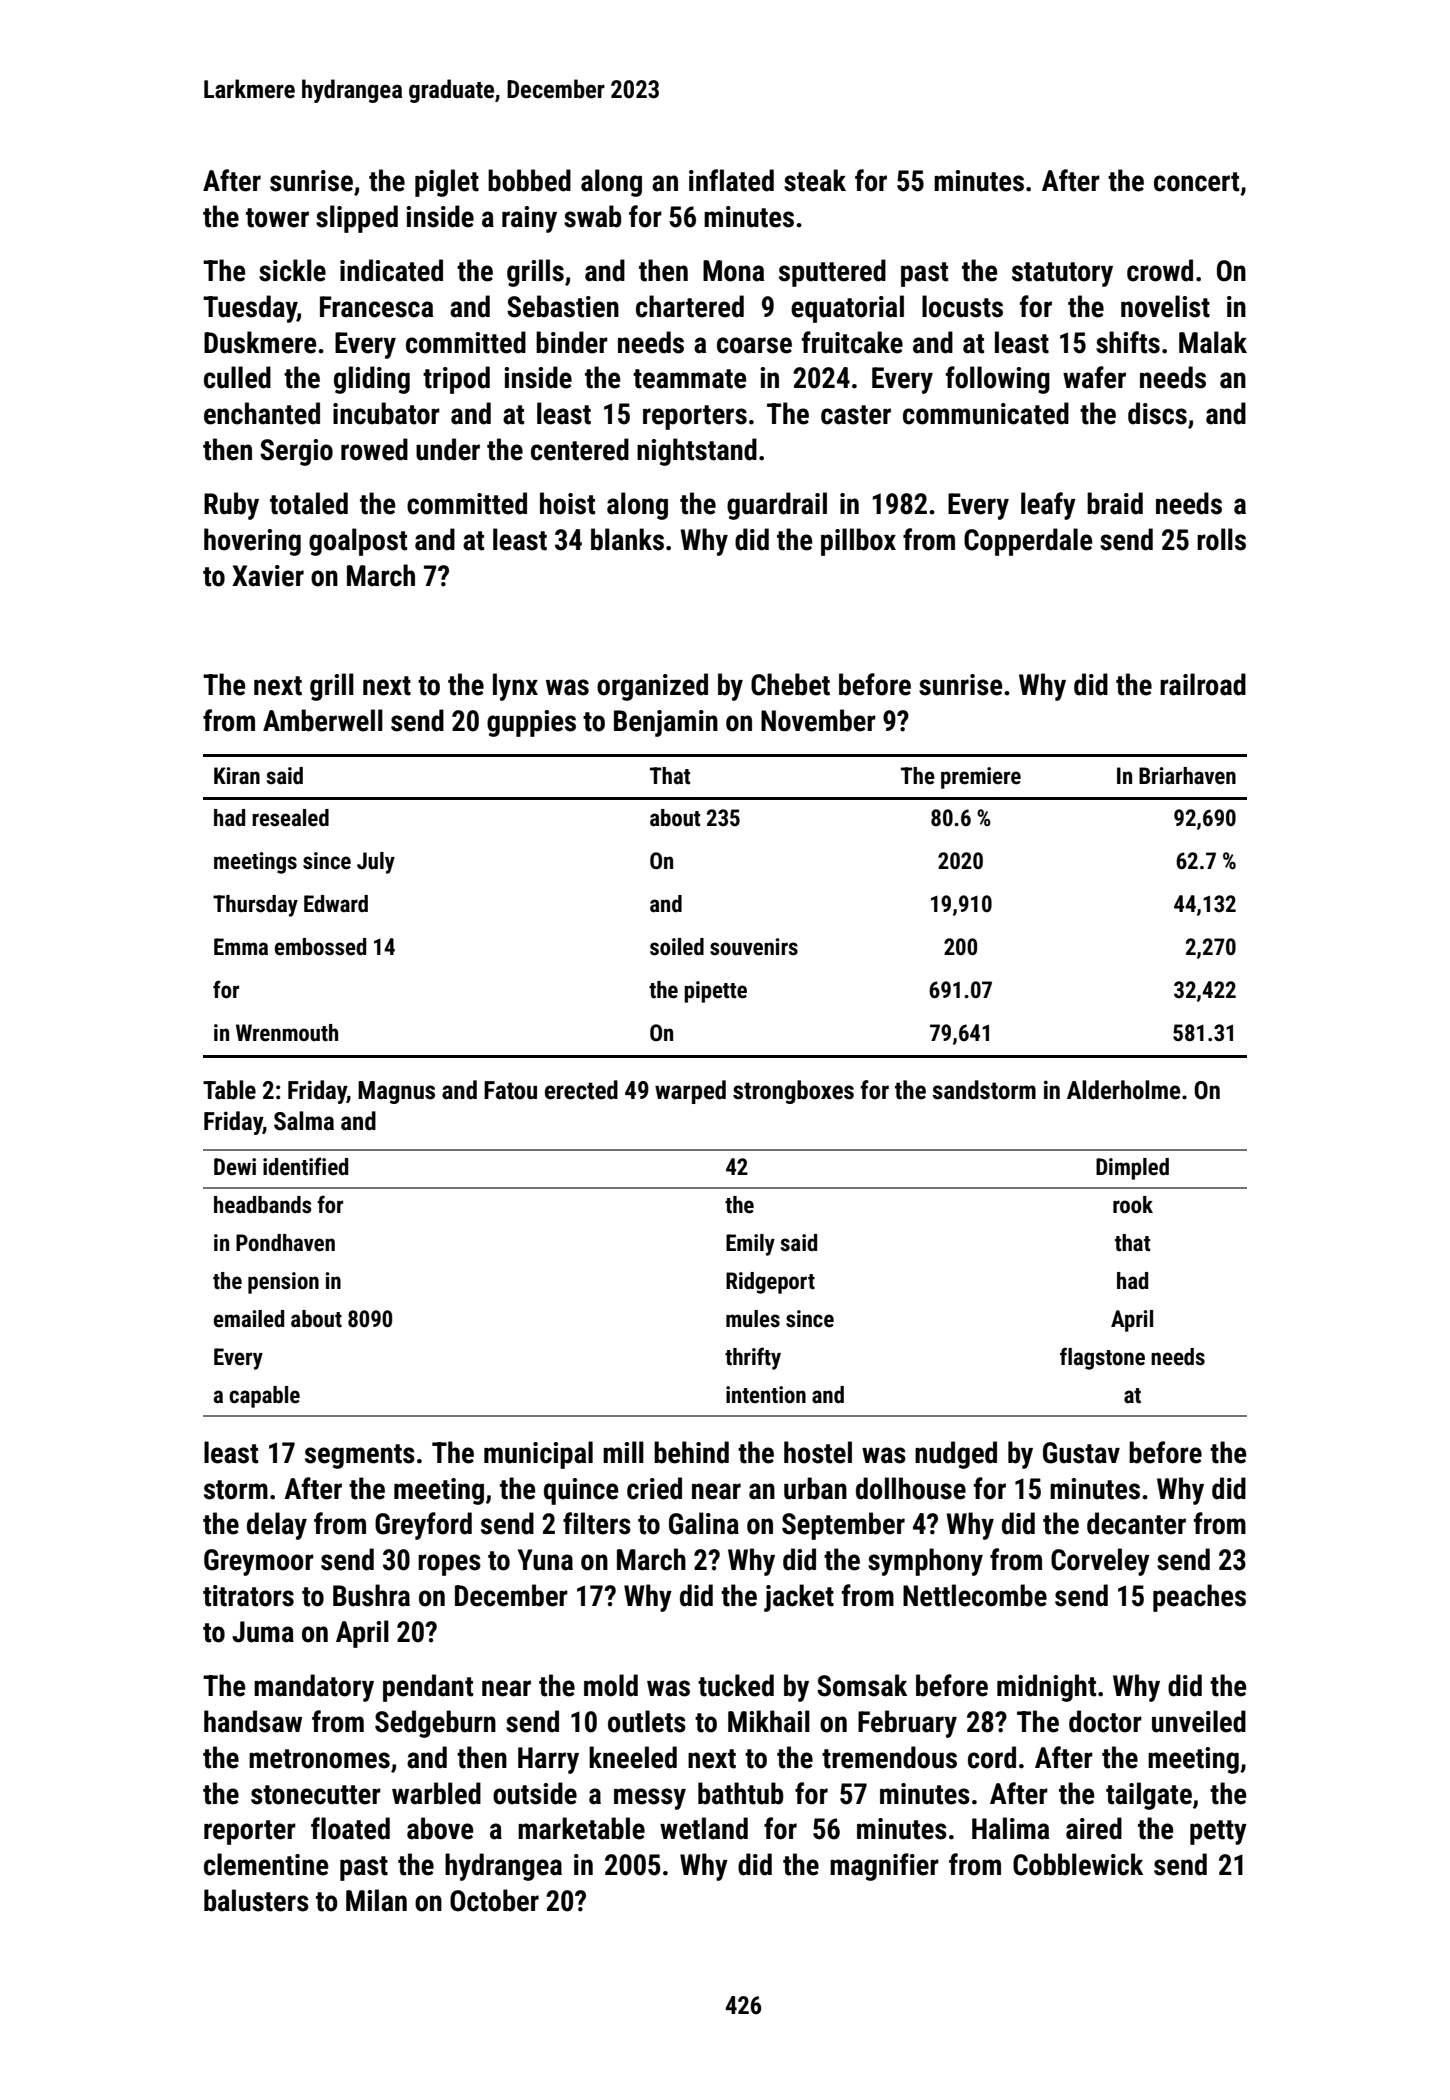  I want to click on nightstand, so click(697, 452).
